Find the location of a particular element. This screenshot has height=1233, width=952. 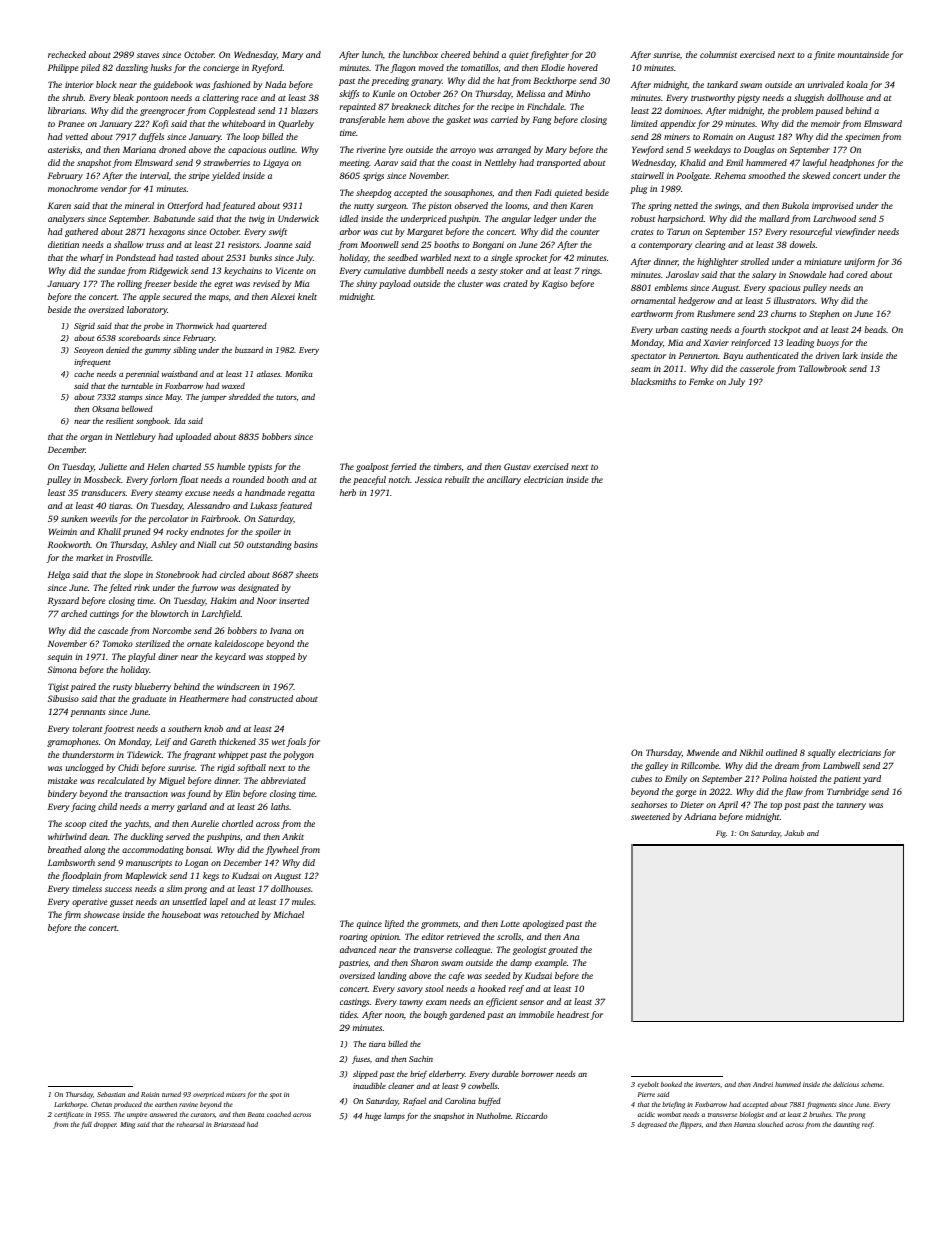

immobile is located at coordinates (536, 1014).
